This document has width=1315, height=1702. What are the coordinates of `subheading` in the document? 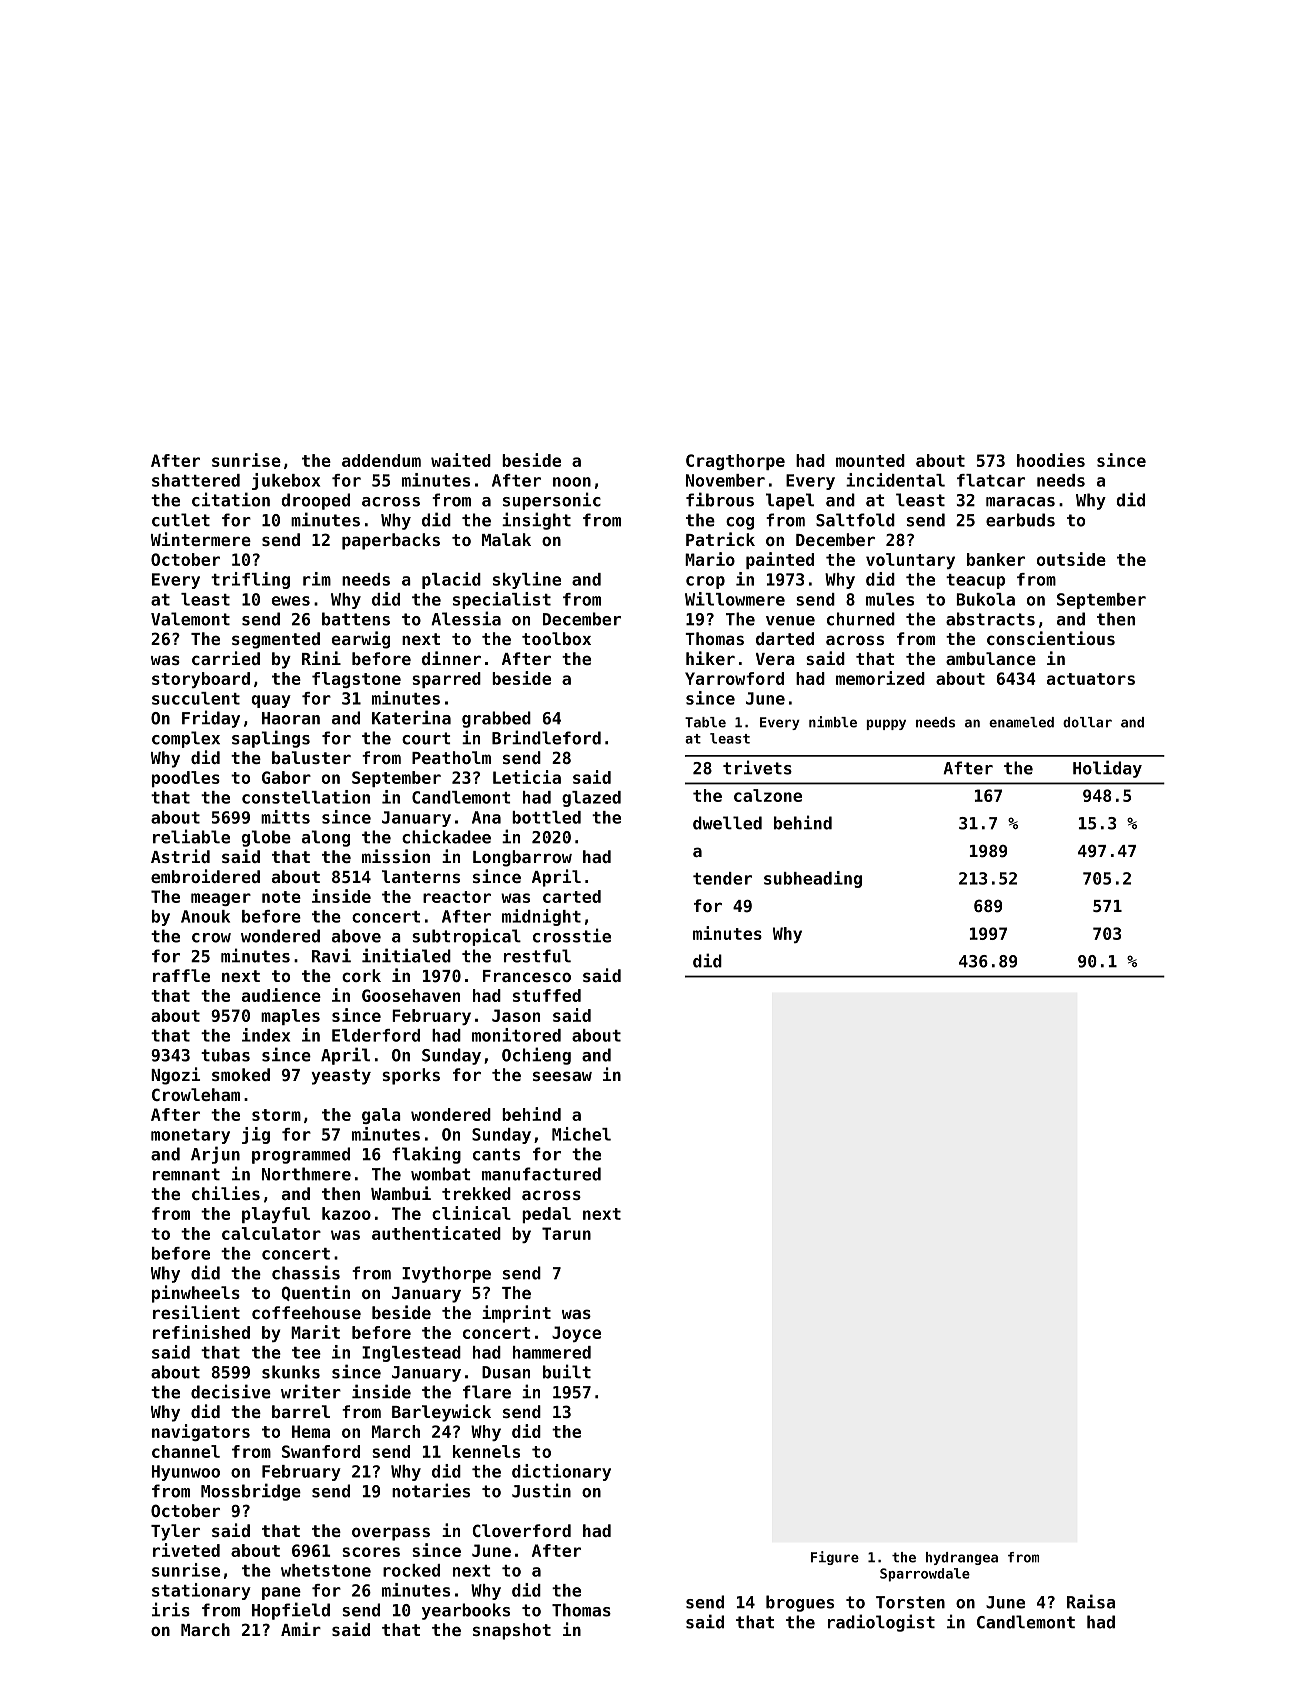 It's located at (813, 879).
